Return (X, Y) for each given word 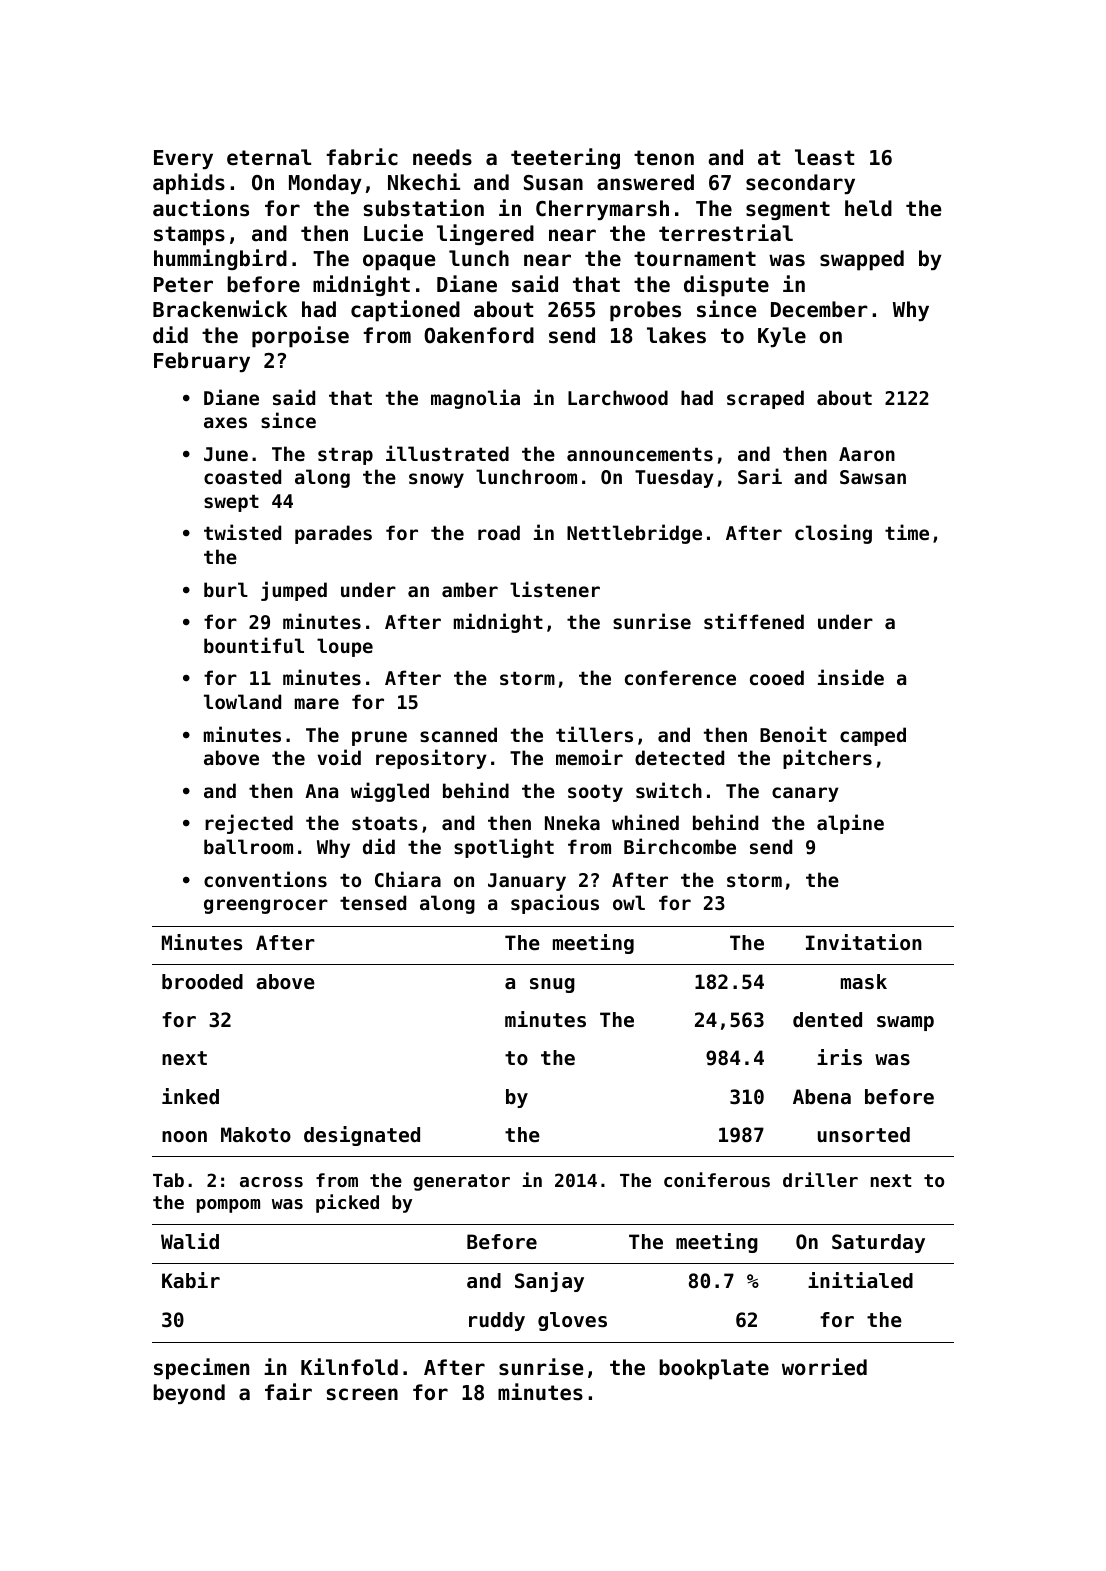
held (868, 208)
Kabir (191, 1280)
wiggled (390, 792)
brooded (202, 982)
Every (183, 159)
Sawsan (873, 477)
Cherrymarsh (602, 210)
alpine (850, 824)
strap (345, 456)
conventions (265, 879)
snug (552, 985)
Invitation (864, 942)
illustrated (447, 453)
